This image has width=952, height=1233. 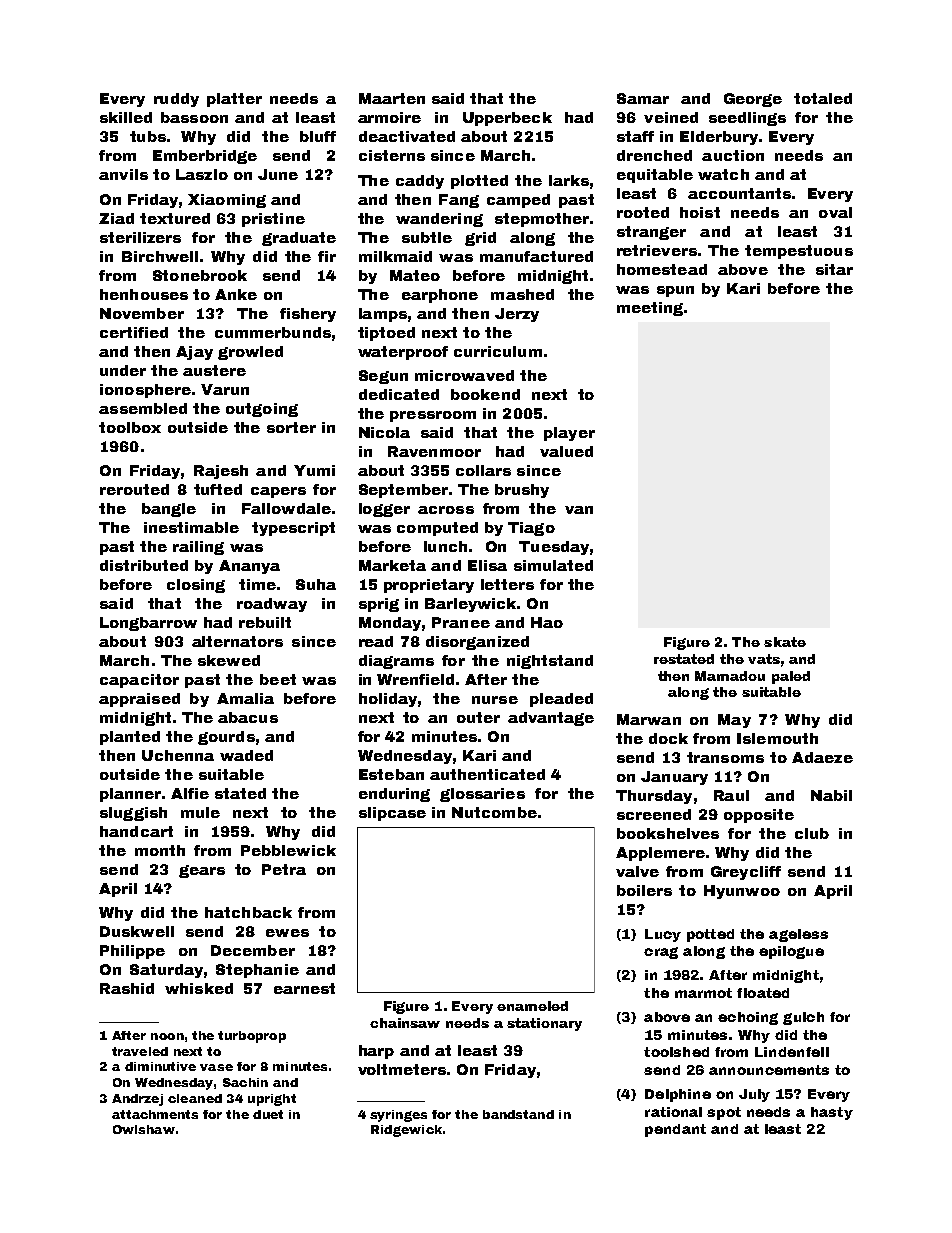 What do you see at coordinates (383, 315) in the image?
I see `lamps` at bounding box center [383, 315].
